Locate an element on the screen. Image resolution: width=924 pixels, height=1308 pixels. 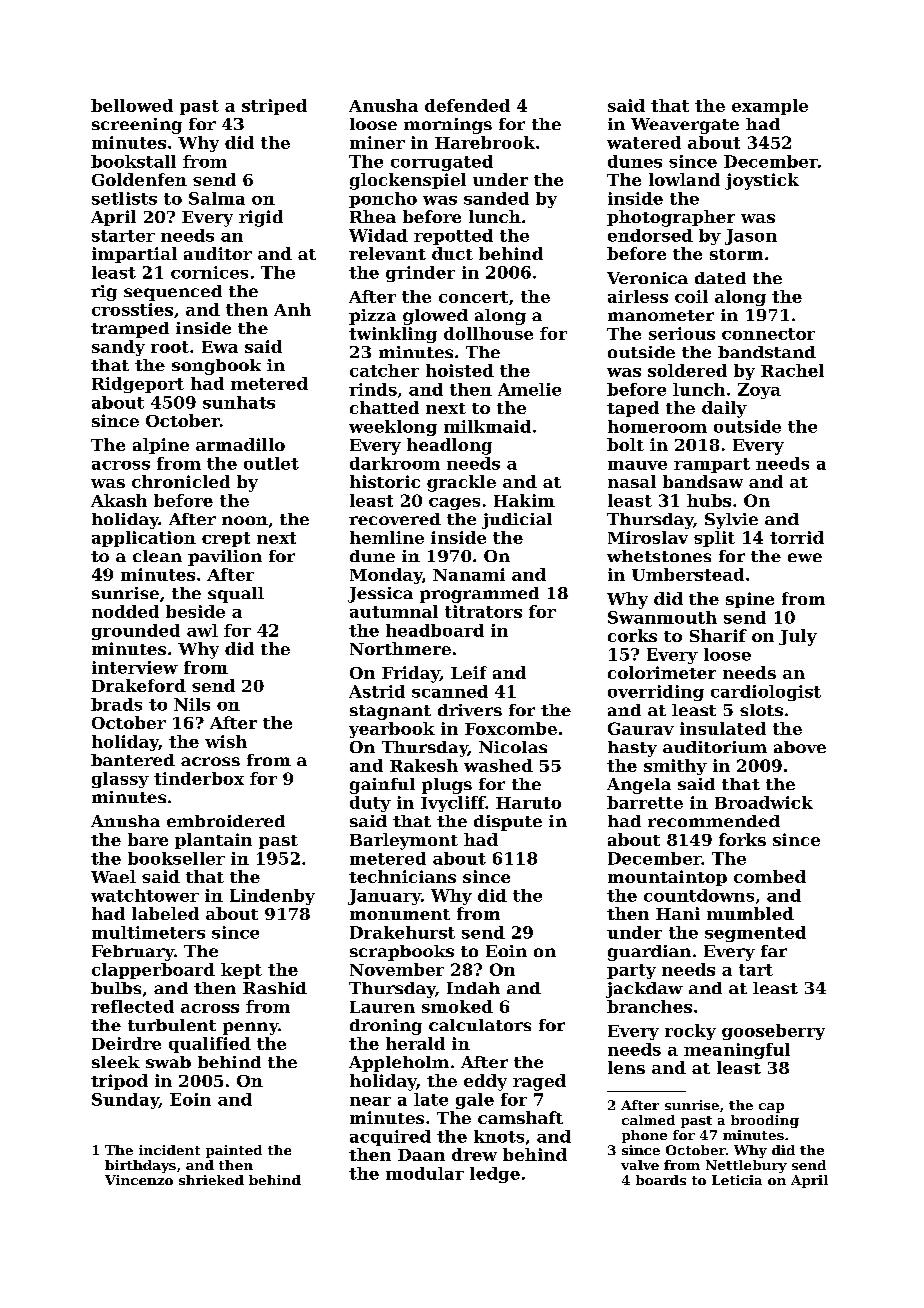
Akash is located at coordinates (119, 500).
